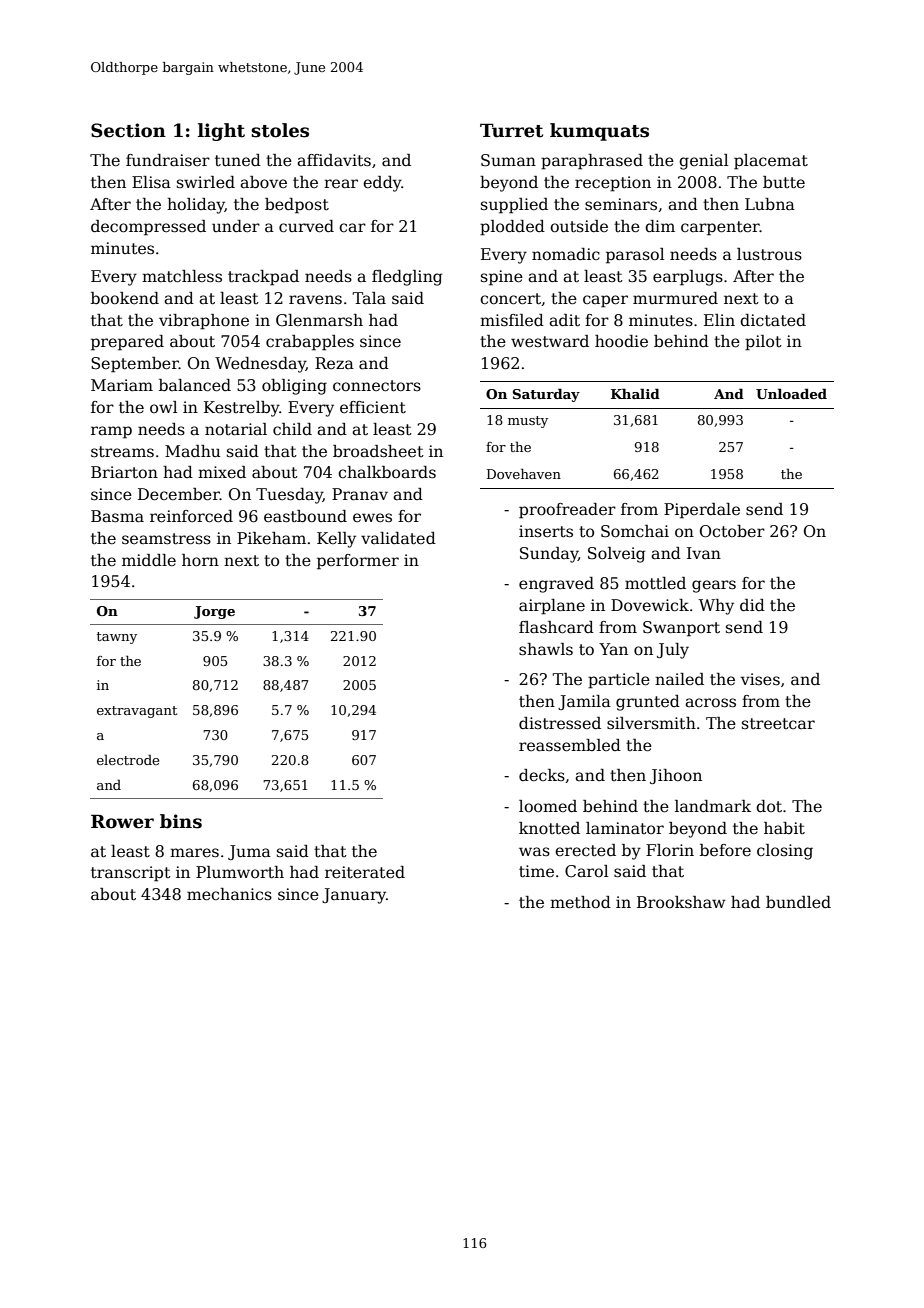 The height and width of the screenshot is (1308, 924). What do you see at coordinates (510, 299) in the screenshot?
I see `concert` at bounding box center [510, 299].
